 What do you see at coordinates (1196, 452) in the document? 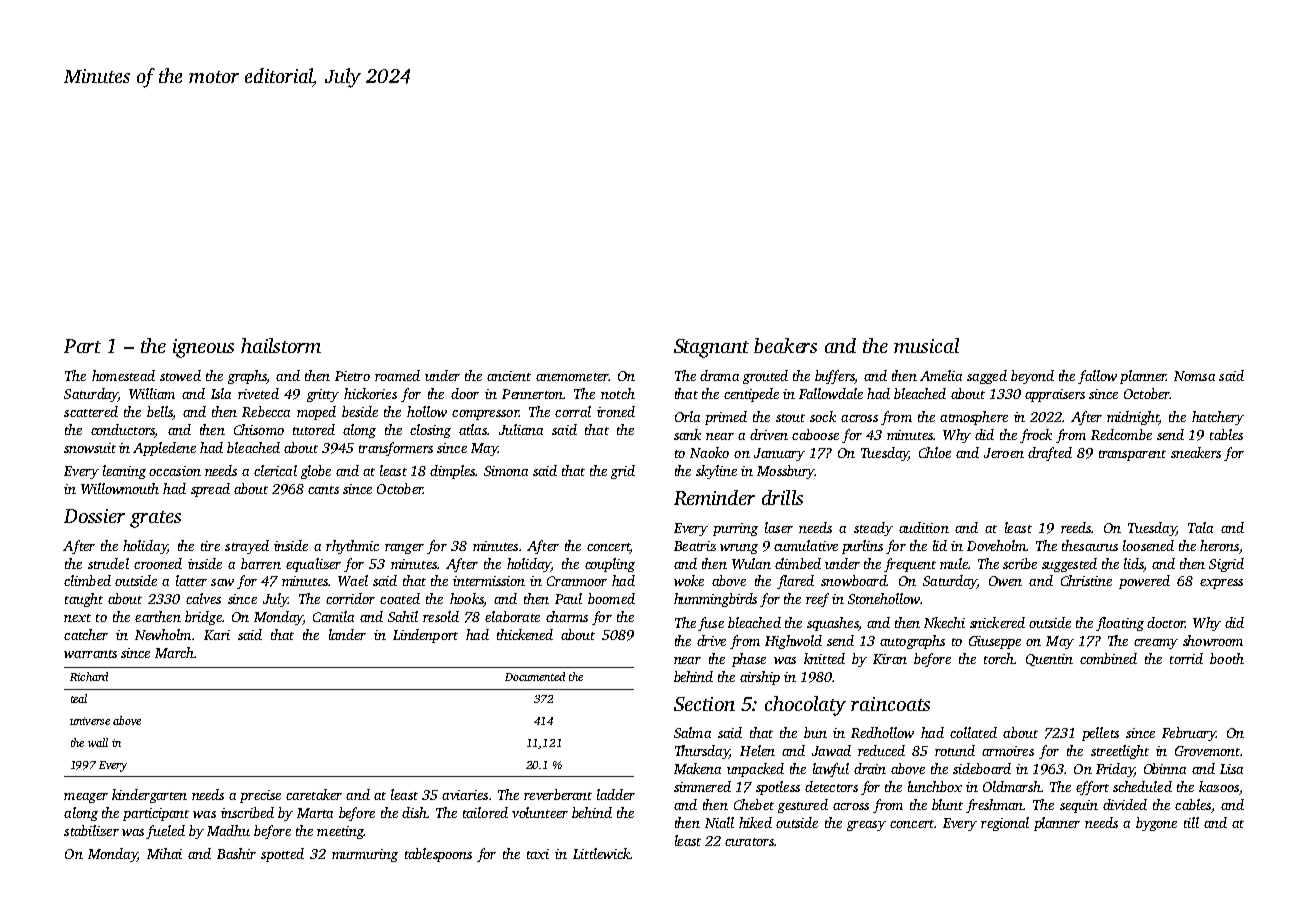
I see `sneakers` at bounding box center [1196, 452].
